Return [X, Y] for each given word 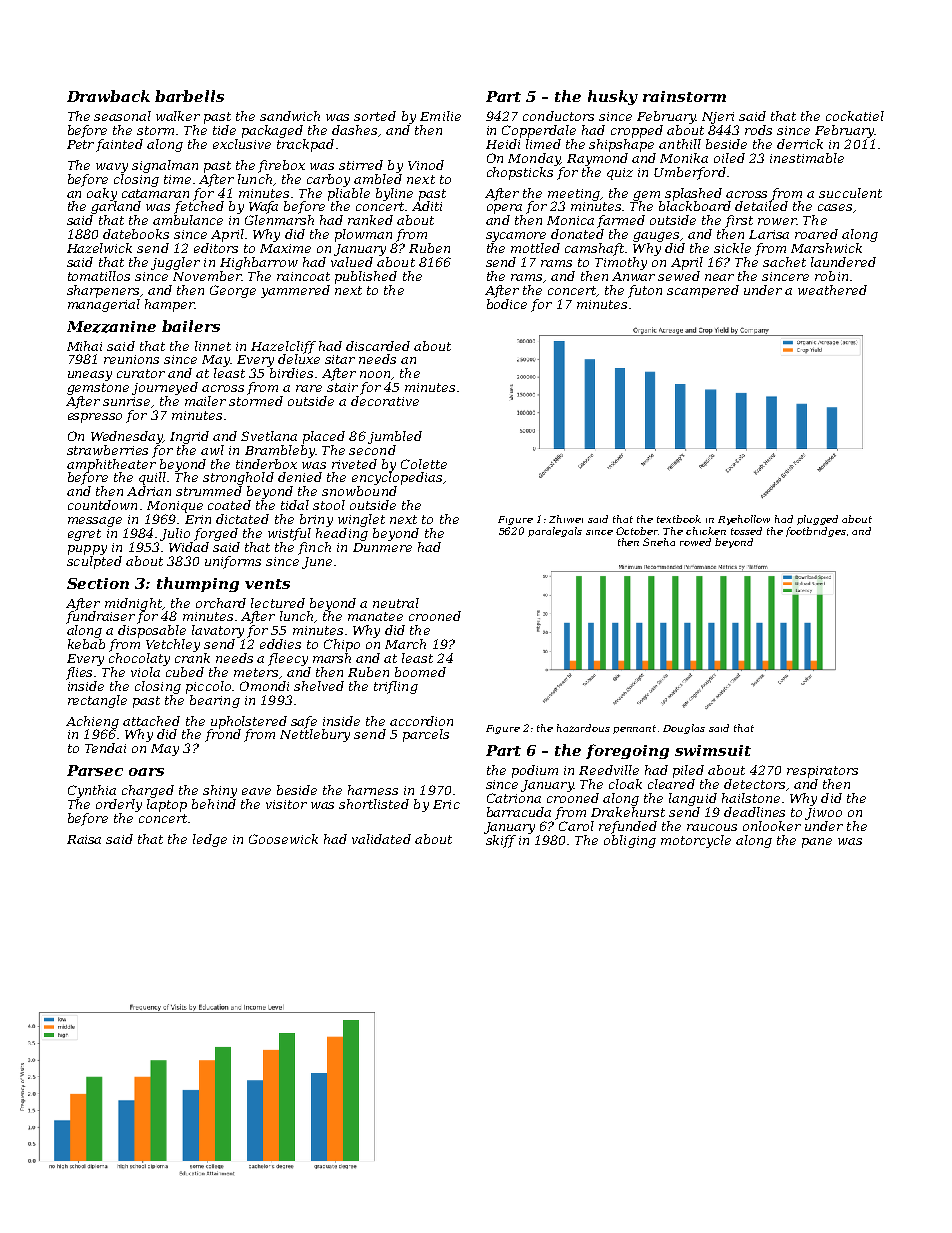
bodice [507, 304]
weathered [832, 290]
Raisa [84, 839]
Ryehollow [744, 520]
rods [758, 130]
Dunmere [382, 547]
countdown [102, 505]
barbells [189, 96]
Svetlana [269, 436]
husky [613, 97]
